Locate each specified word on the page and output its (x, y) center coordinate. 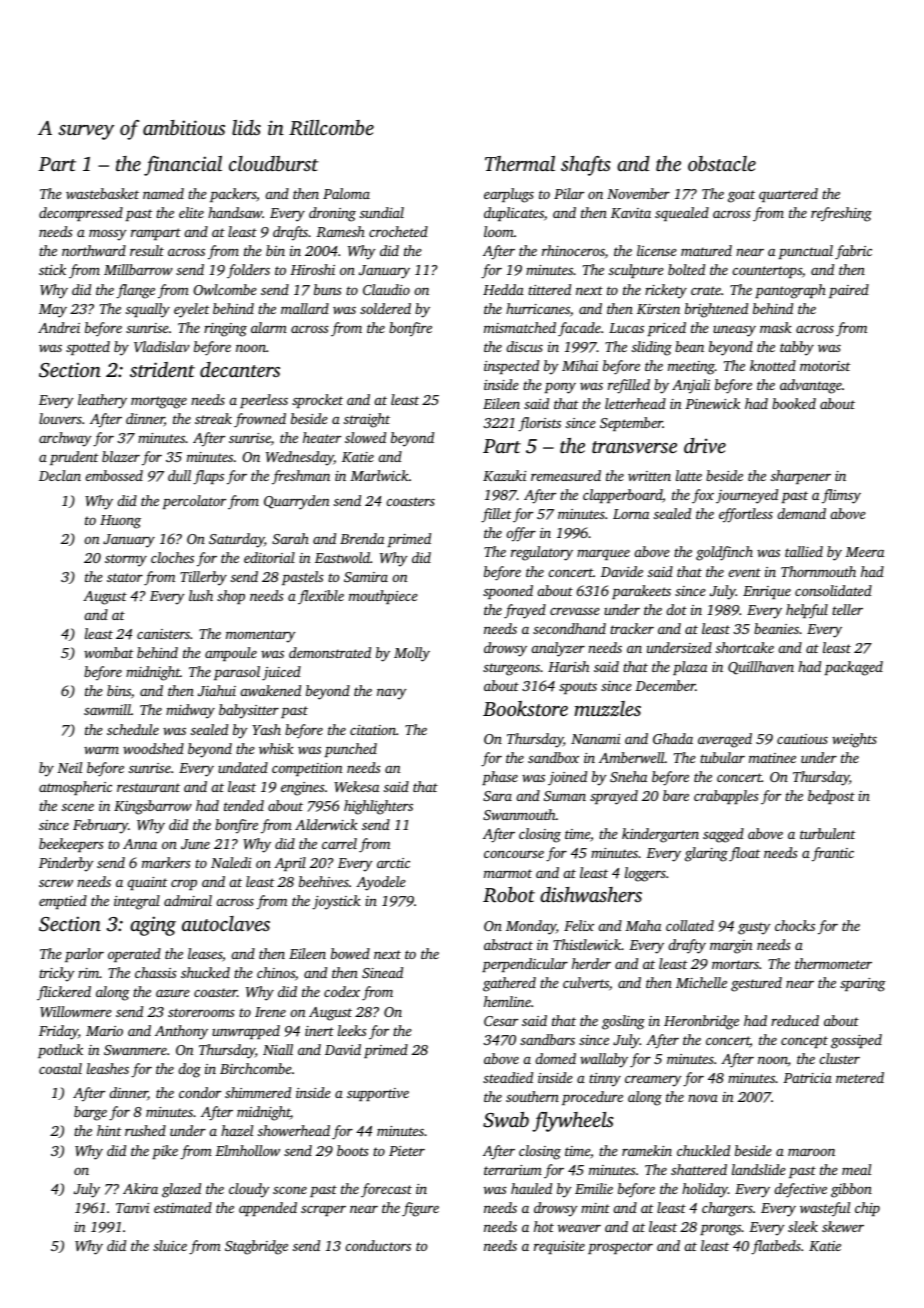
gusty (754, 928)
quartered (788, 195)
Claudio (386, 289)
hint (109, 1130)
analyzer (558, 649)
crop (184, 885)
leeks (352, 1030)
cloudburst (274, 163)
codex (342, 991)
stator (125, 577)
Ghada (673, 738)
